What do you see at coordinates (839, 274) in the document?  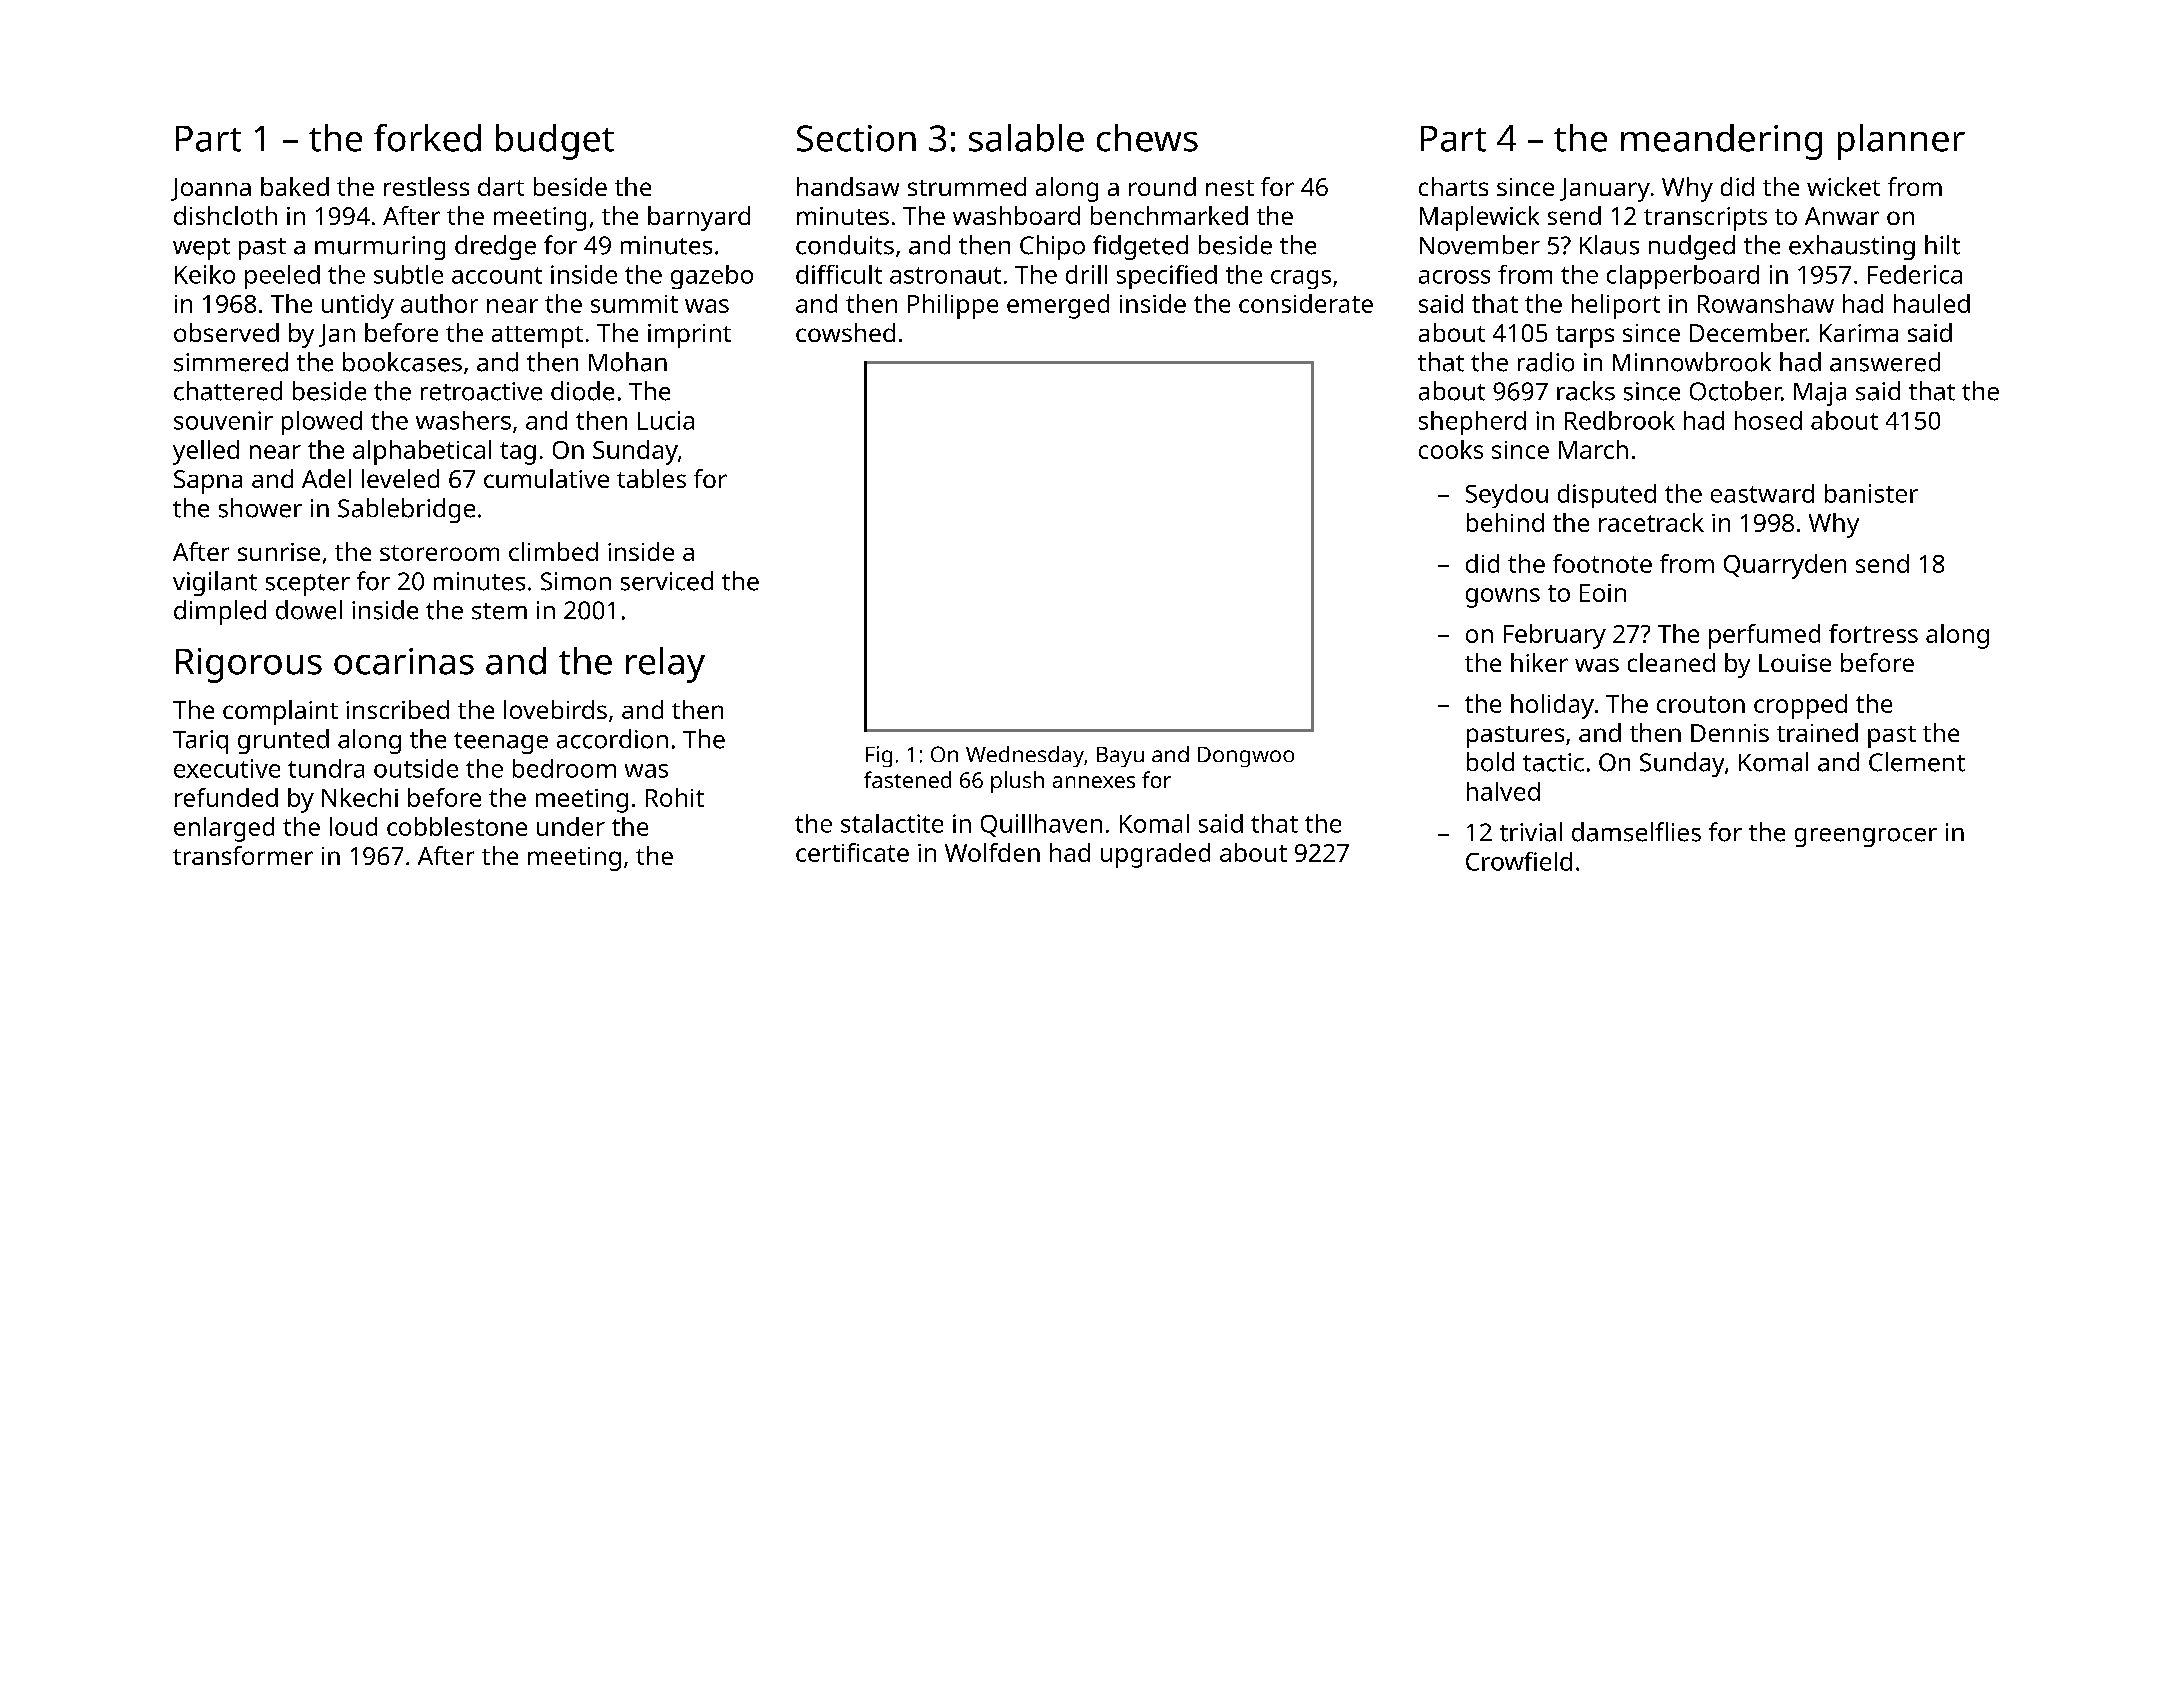 I see `difficult` at bounding box center [839, 274].
